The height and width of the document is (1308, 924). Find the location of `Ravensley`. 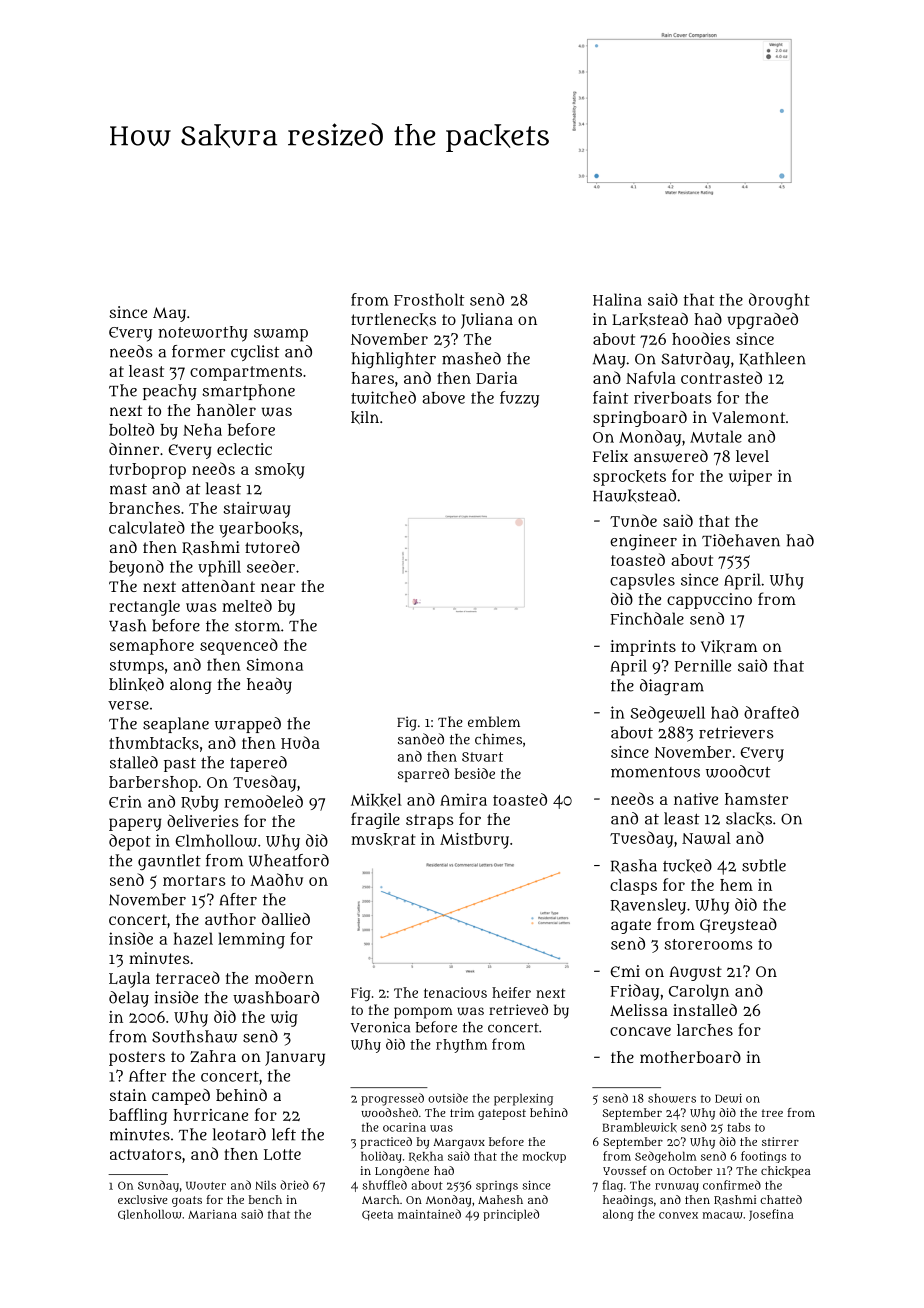

Ravensley is located at coordinates (648, 906).
